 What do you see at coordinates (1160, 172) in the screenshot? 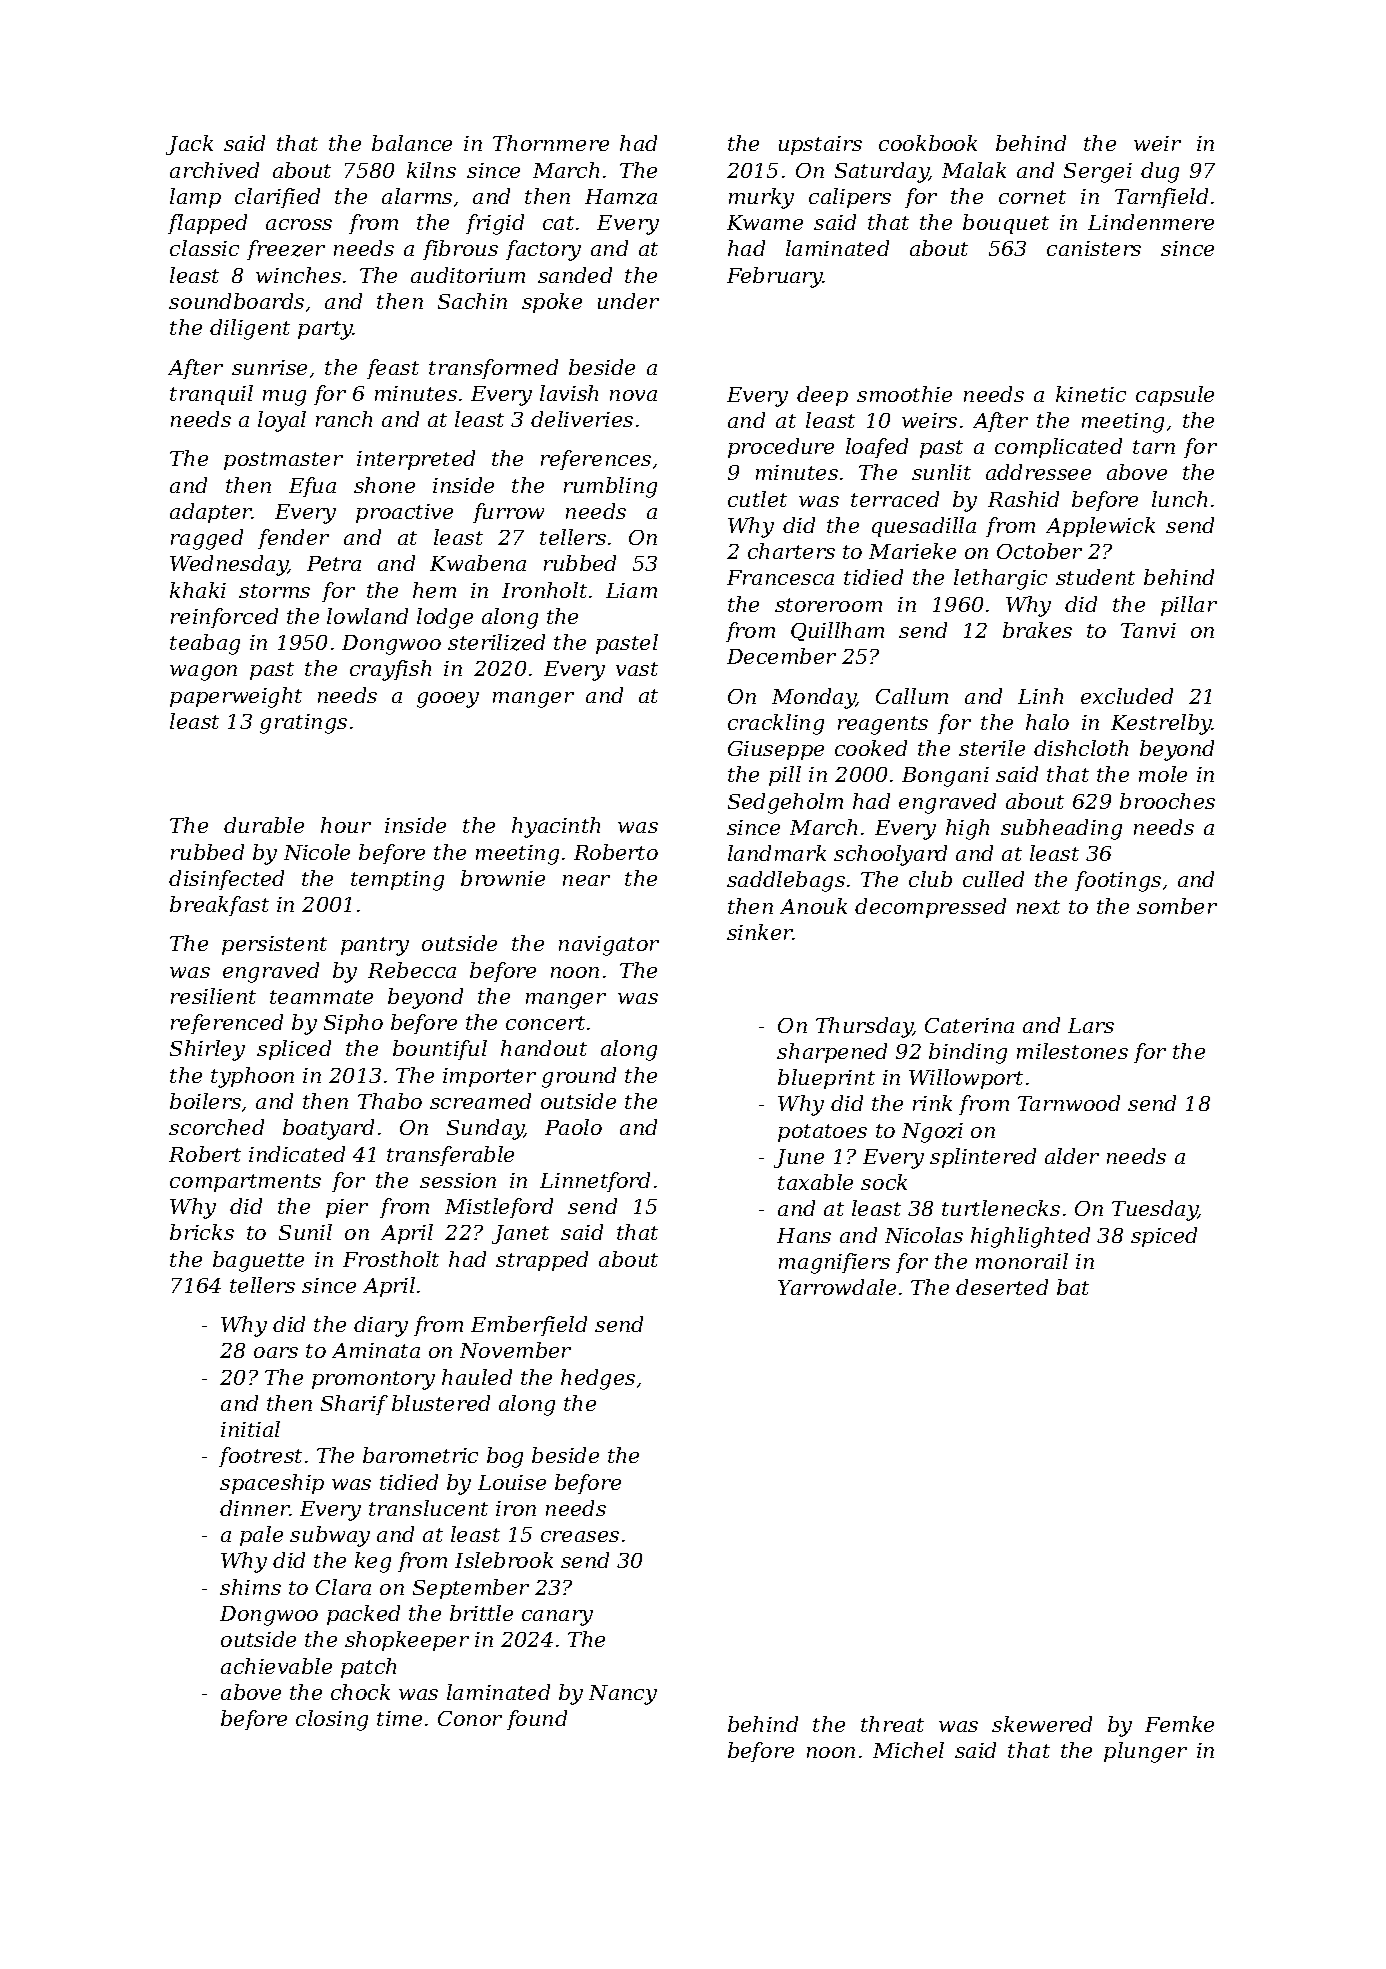
I see `dug` at bounding box center [1160, 172].
